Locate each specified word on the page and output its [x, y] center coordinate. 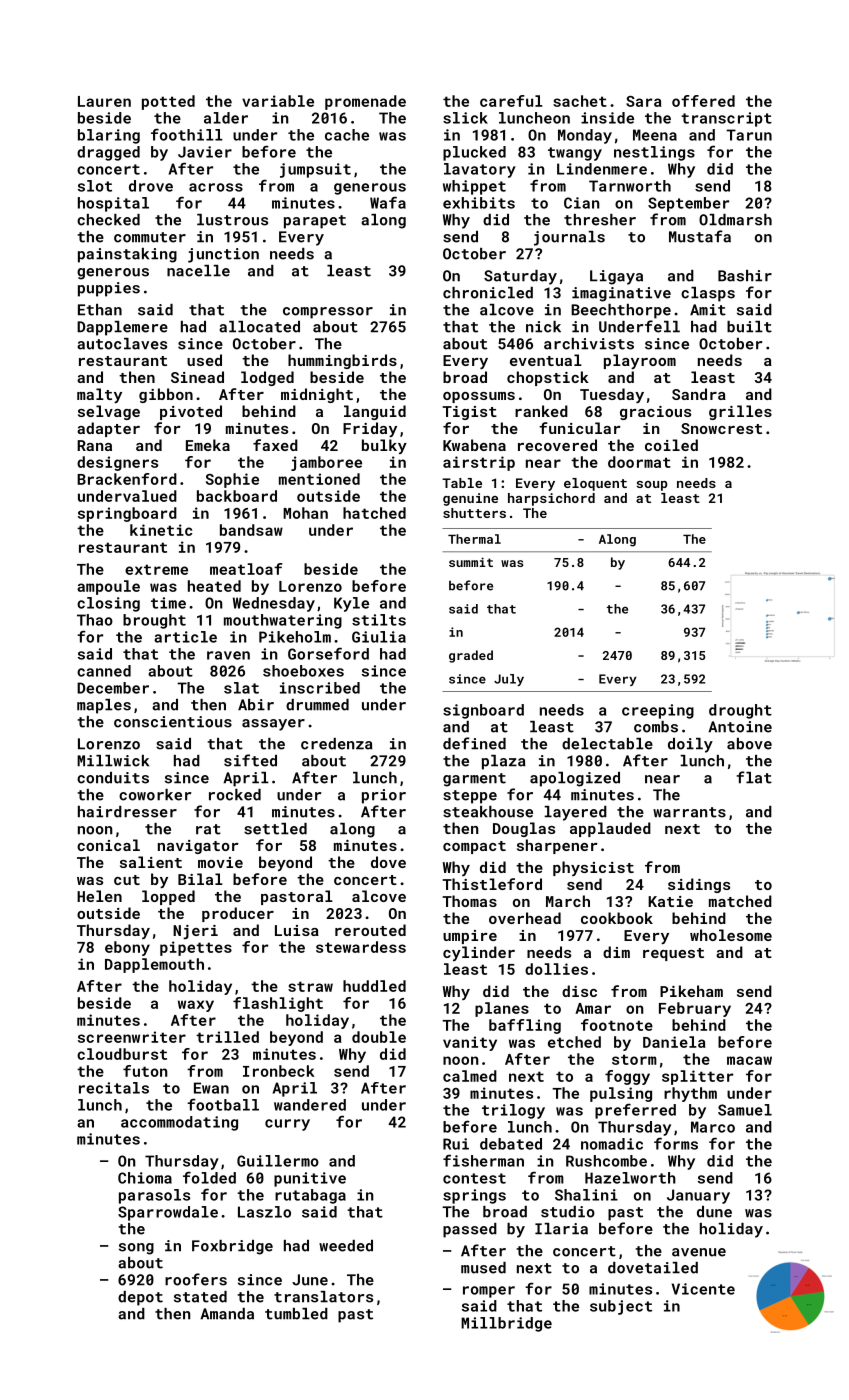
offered [703, 101]
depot [140, 1298]
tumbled [296, 1314]
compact [474, 847]
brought [154, 621]
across [216, 187]
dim [616, 952]
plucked [474, 153]
